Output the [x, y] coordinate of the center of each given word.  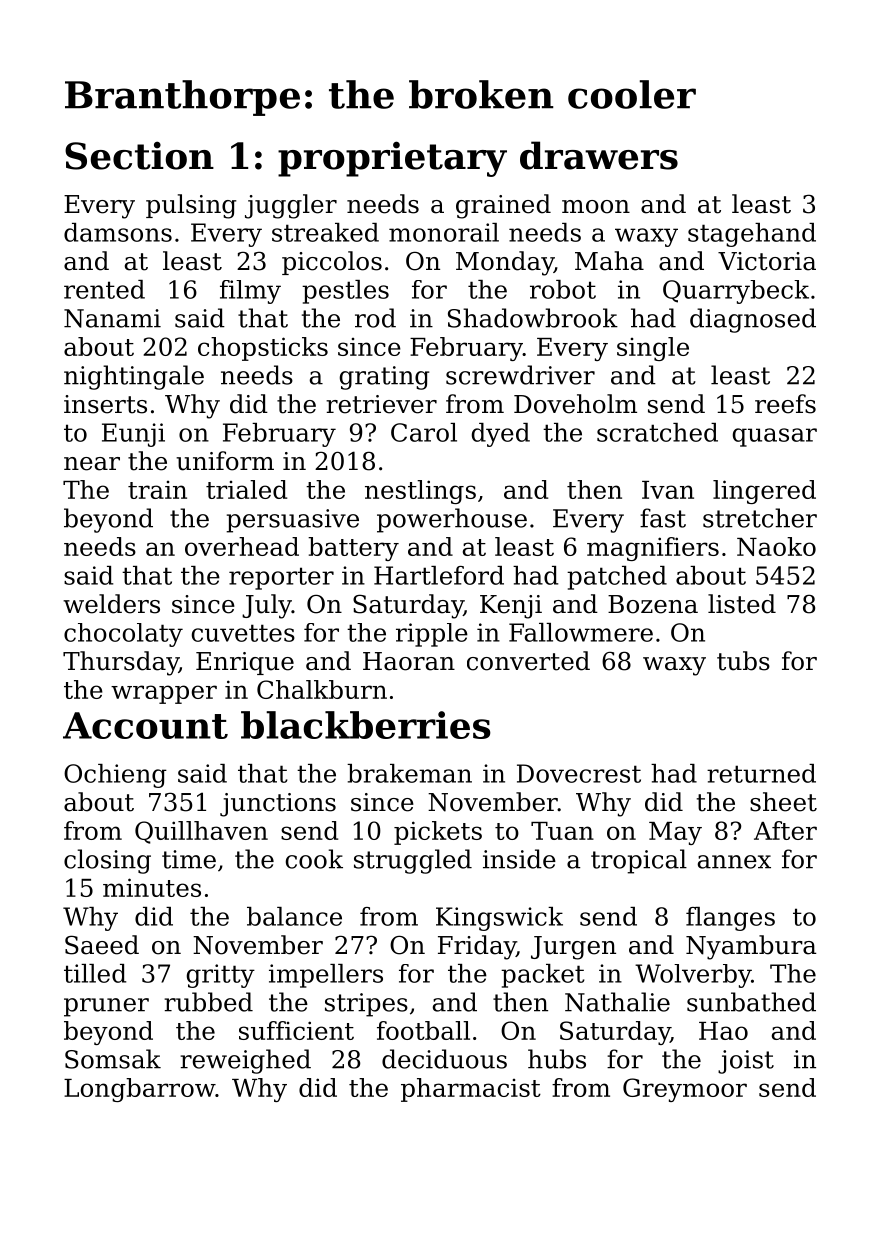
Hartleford [439, 575]
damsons [118, 232]
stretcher [760, 518]
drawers [599, 155]
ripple [432, 635]
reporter [281, 578]
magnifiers [653, 549]
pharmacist [471, 1090]
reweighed [245, 1061]
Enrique [245, 663]
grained [503, 206]
